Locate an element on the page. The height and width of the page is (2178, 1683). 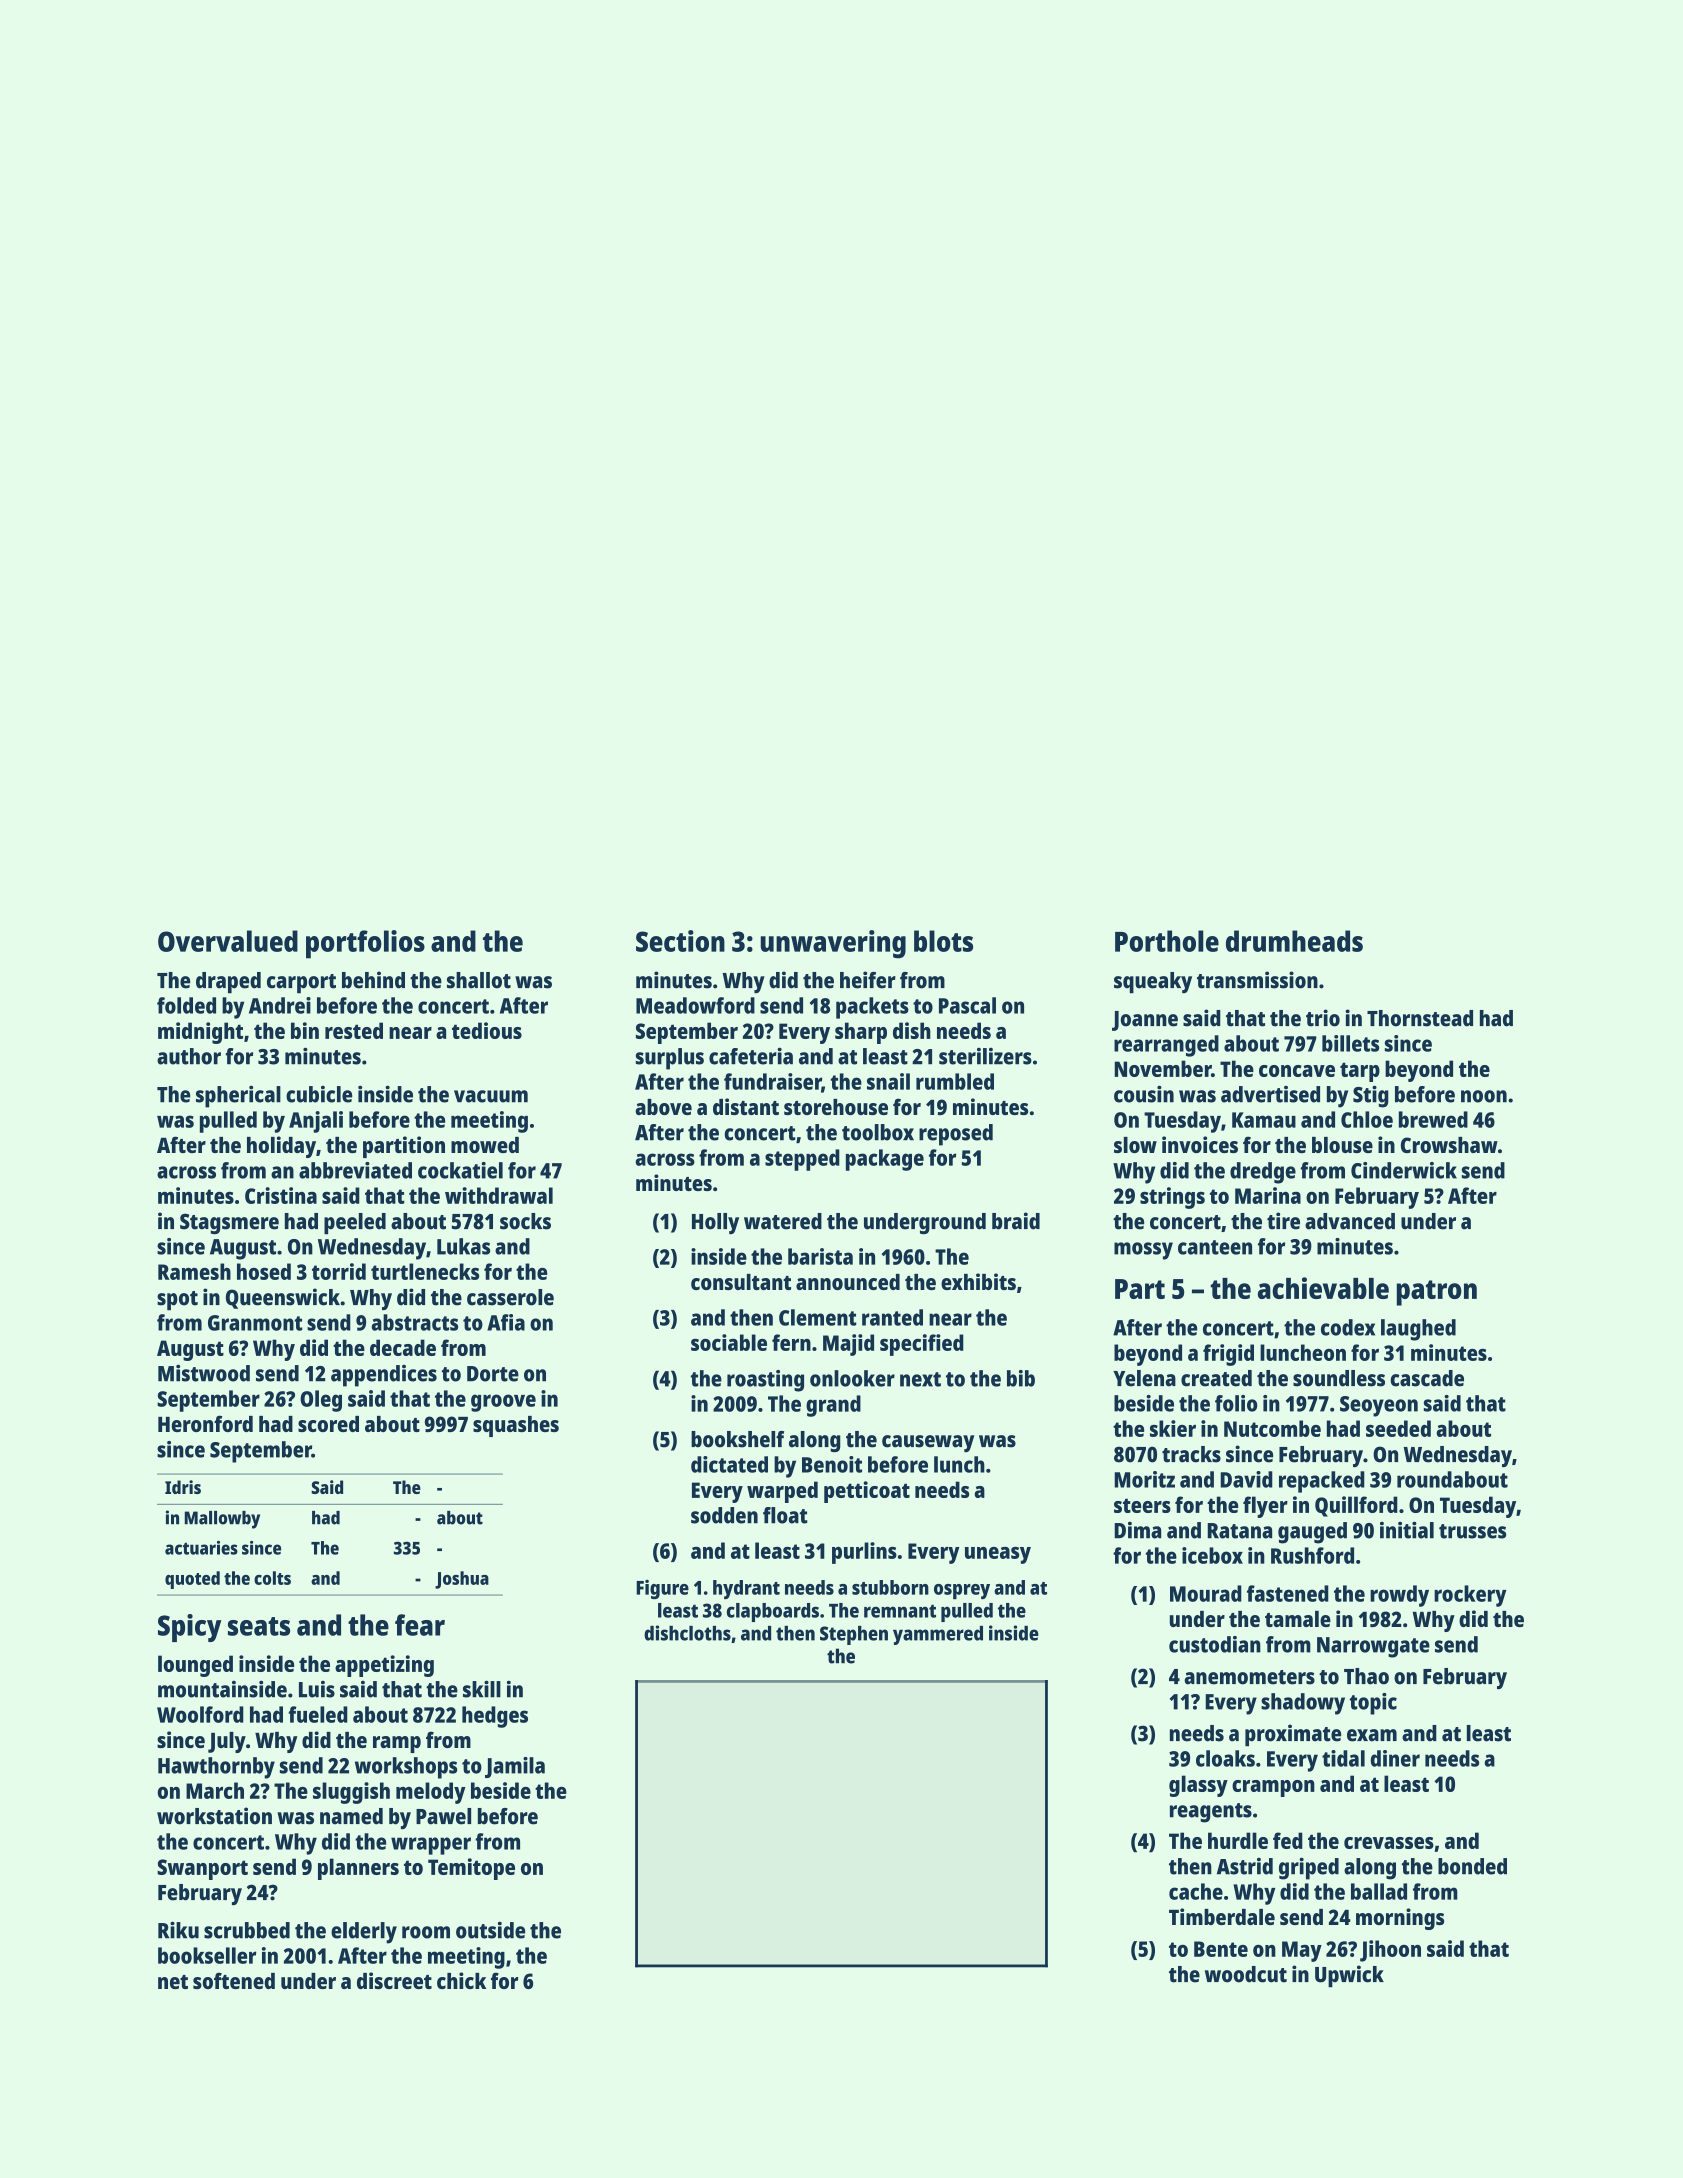
blouse is located at coordinates (1342, 1145).
